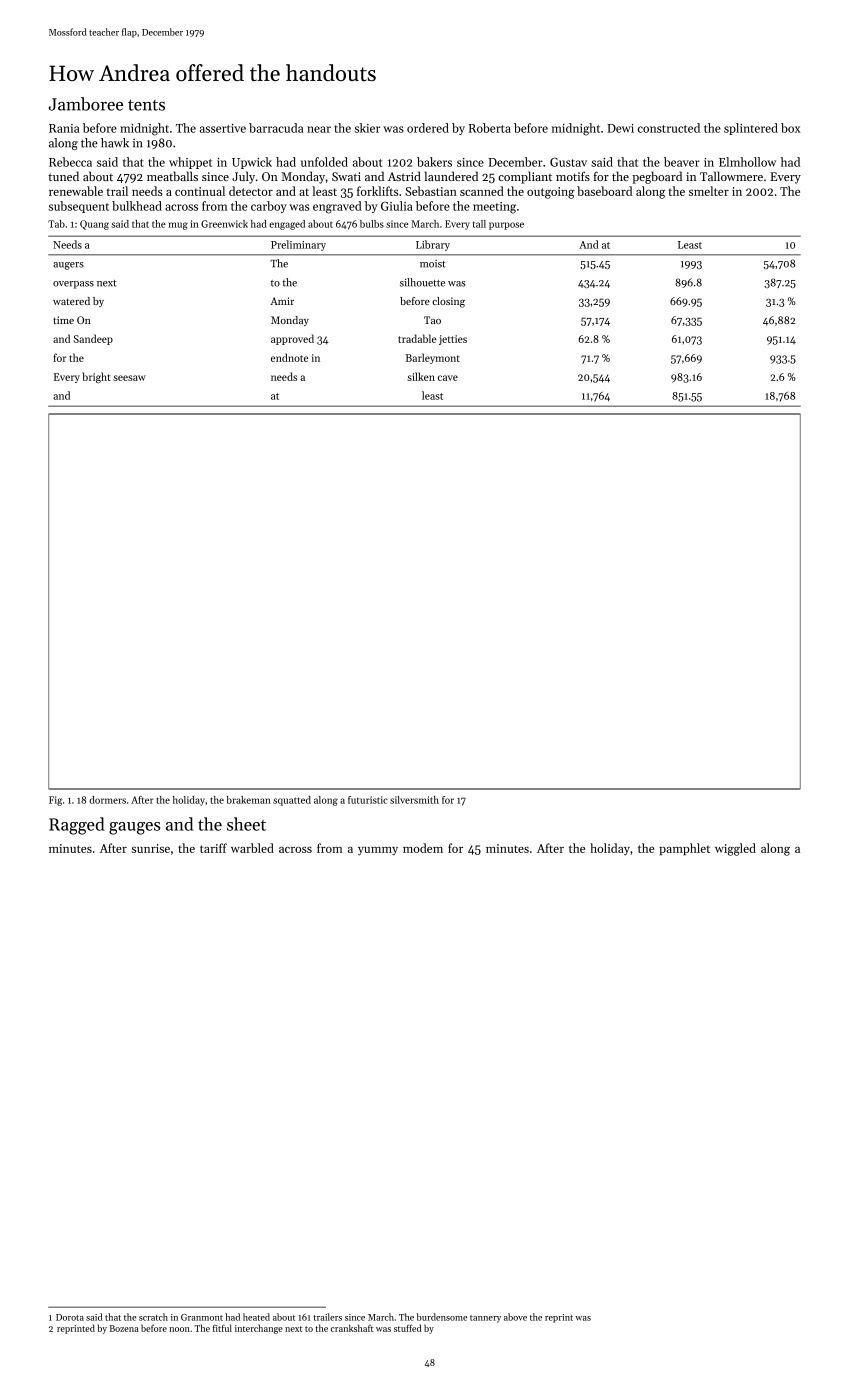  What do you see at coordinates (70, 1317) in the document?
I see `Dorota` at bounding box center [70, 1317].
